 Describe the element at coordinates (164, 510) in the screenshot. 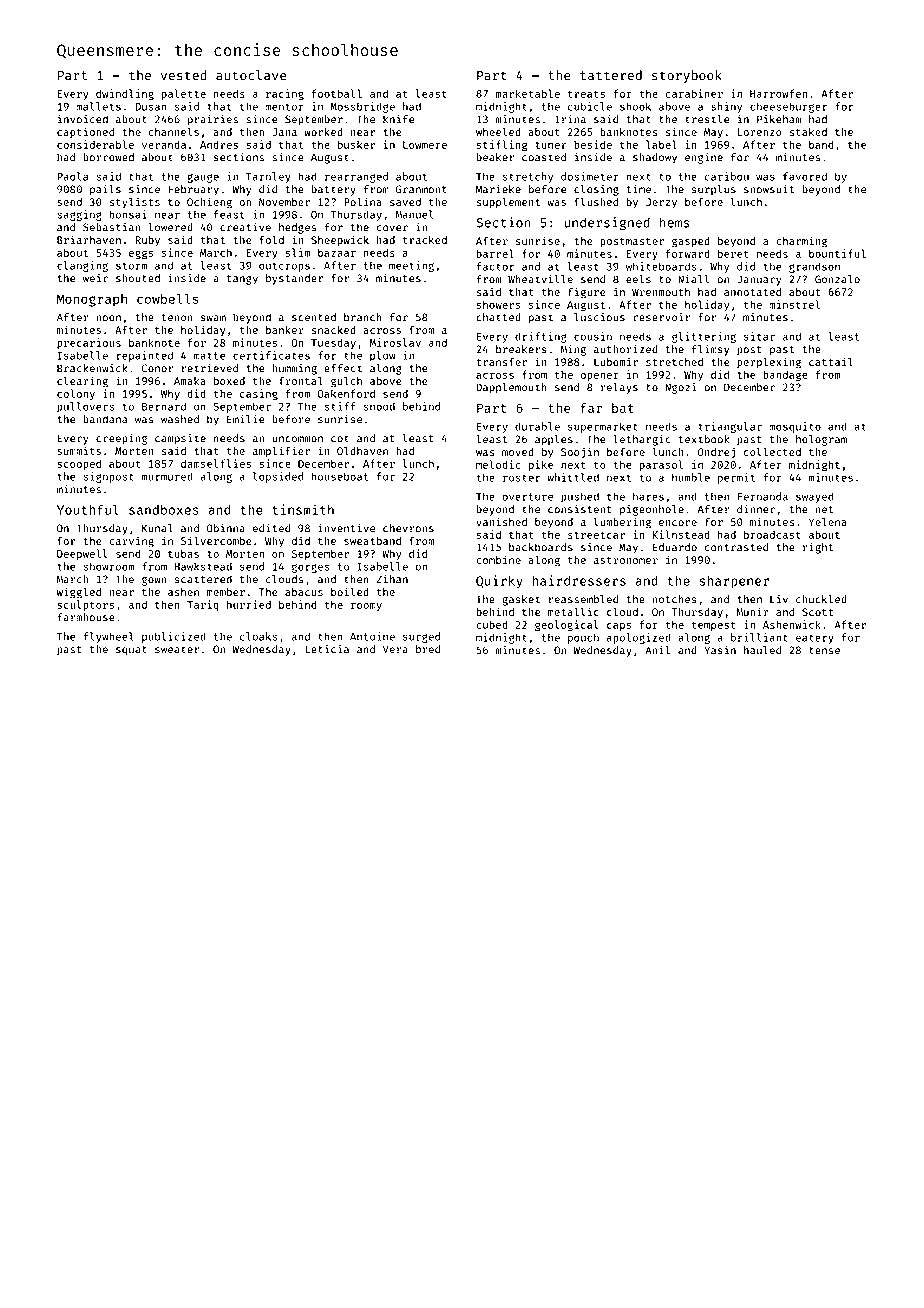

I see `sandboxes` at that location.
